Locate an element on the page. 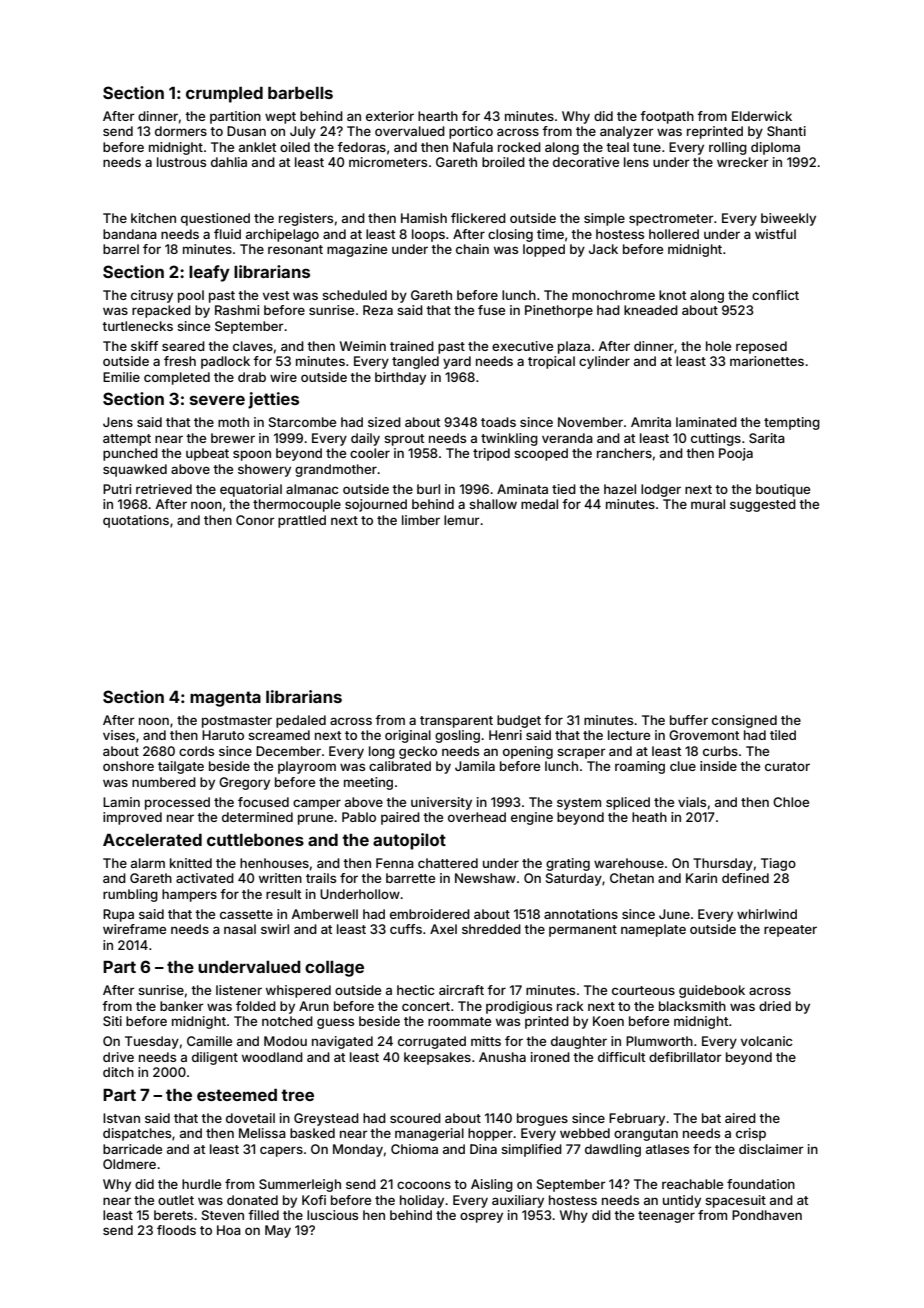 Image resolution: width=924 pixels, height=1308 pixels. roaming is located at coordinates (640, 767).
